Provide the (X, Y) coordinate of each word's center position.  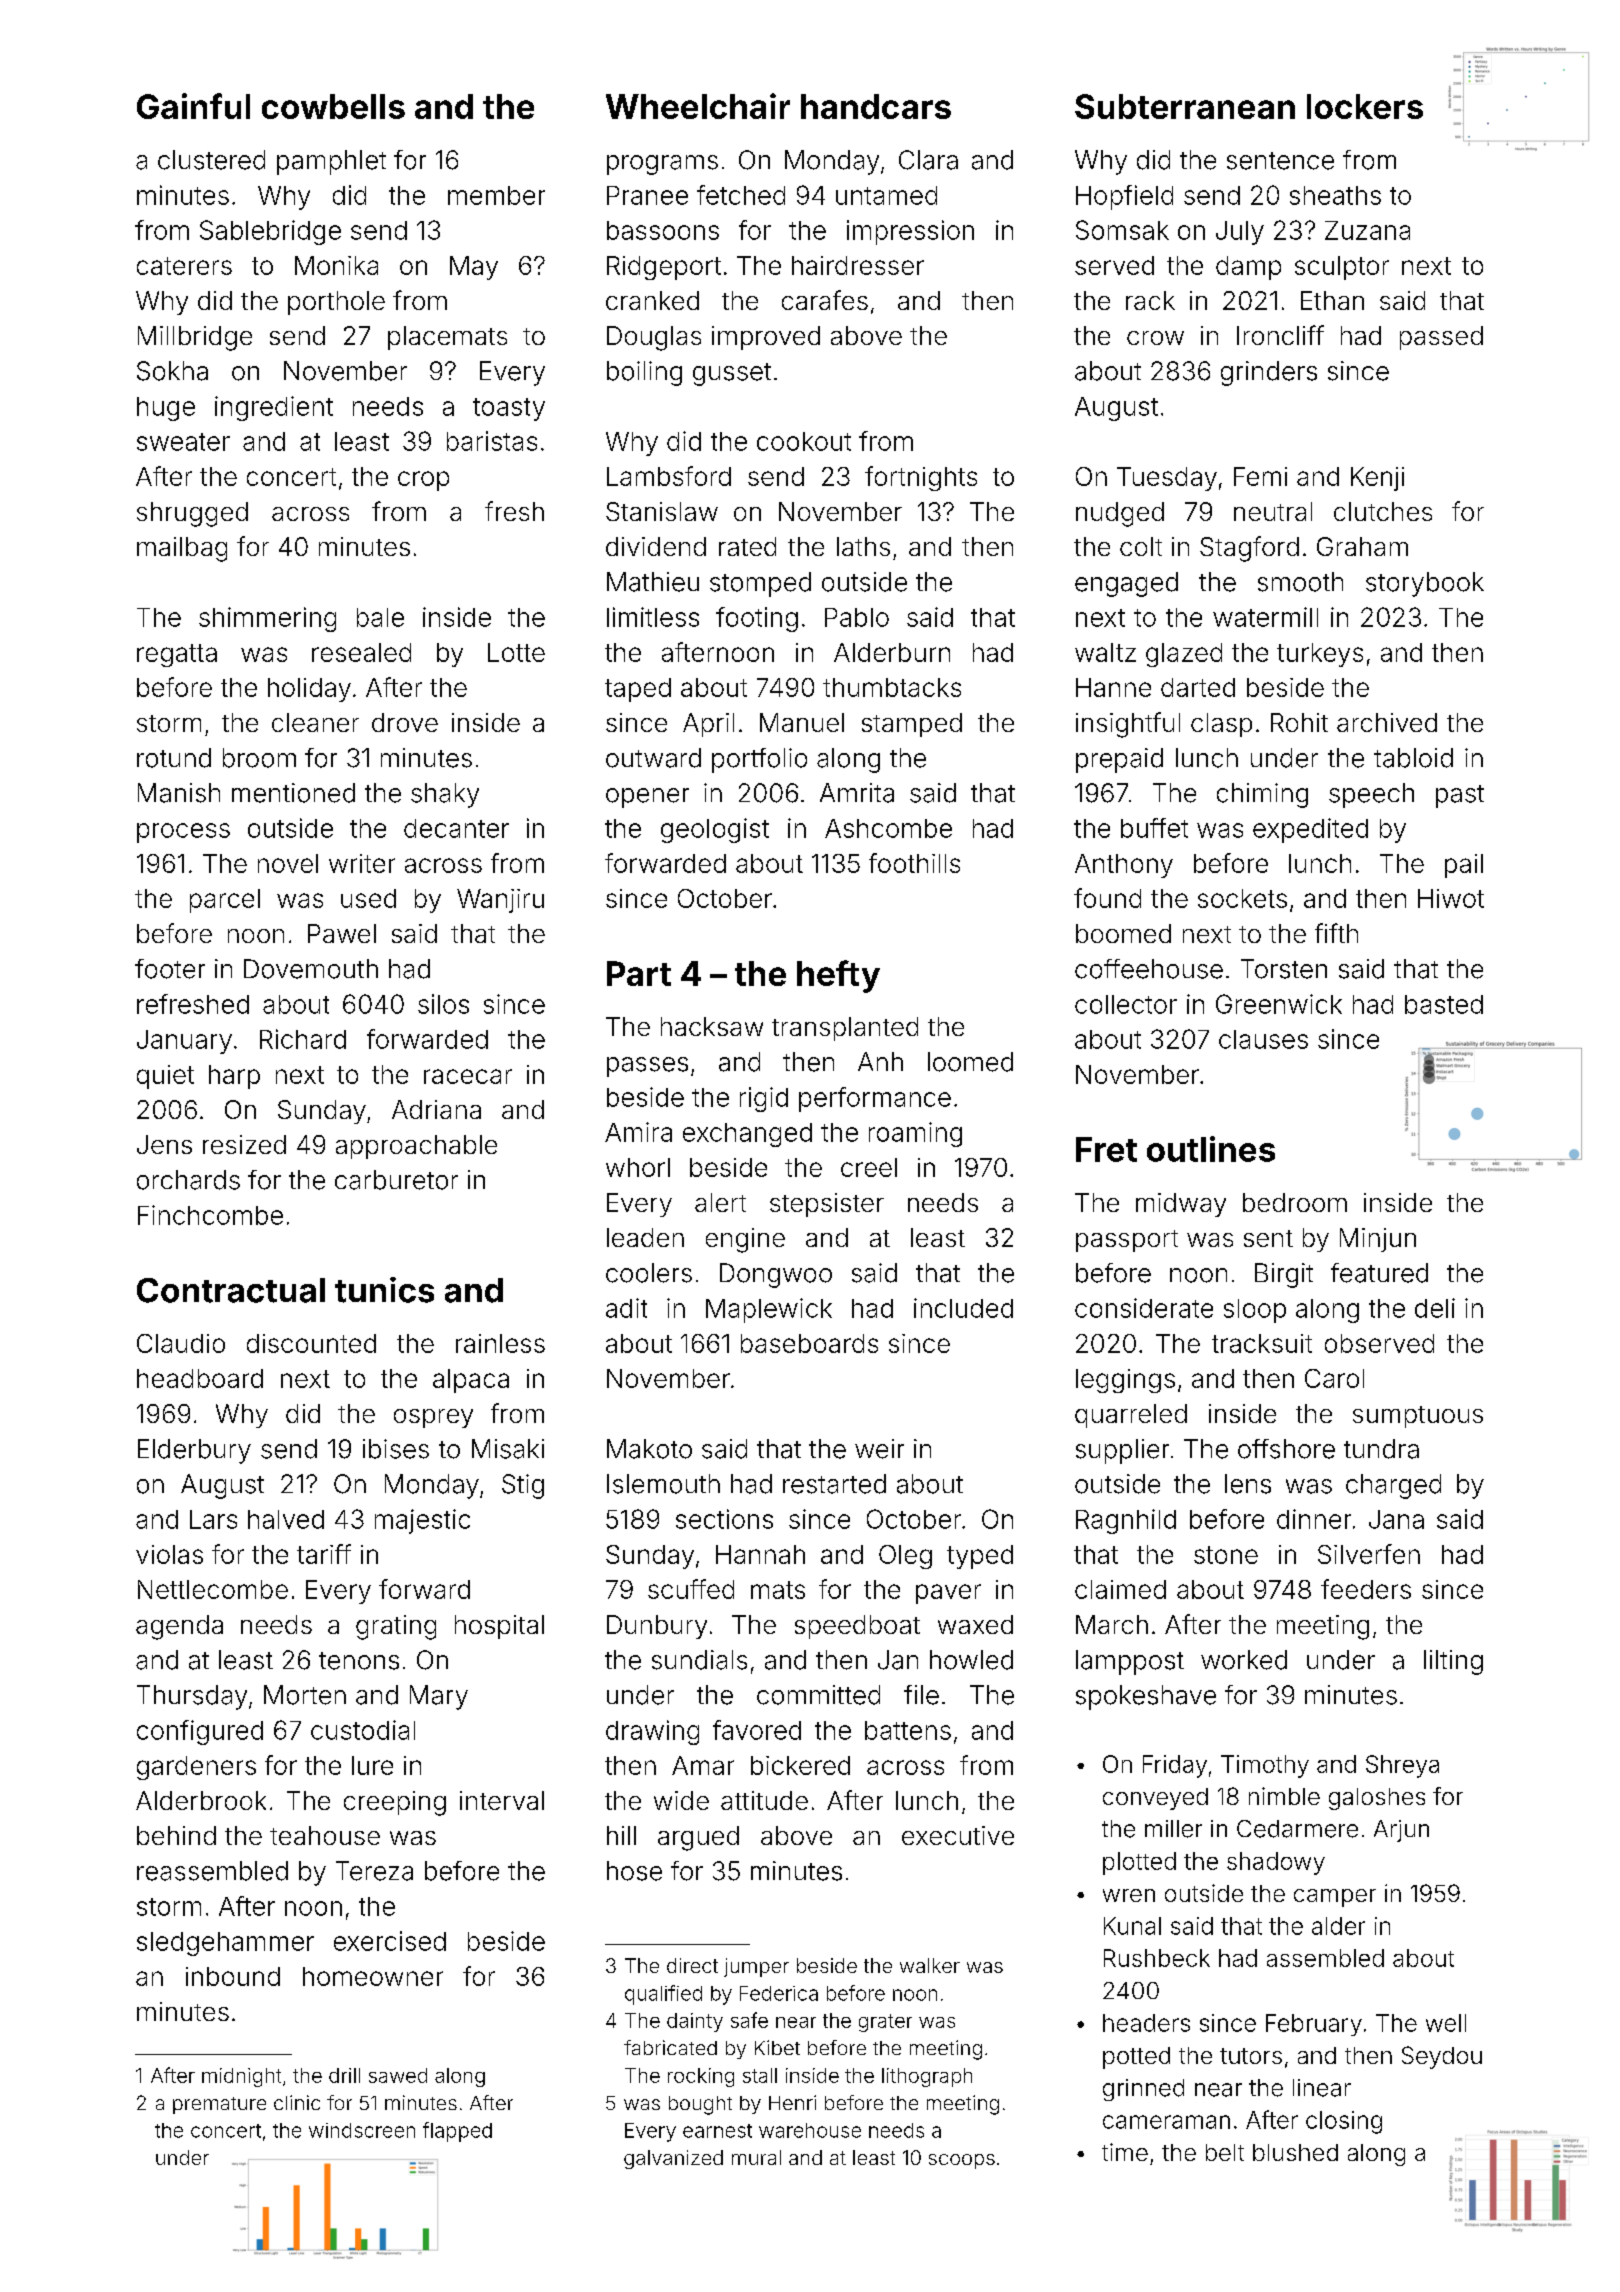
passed (1441, 338)
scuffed (691, 1589)
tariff (324, 1554)
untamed (886, 195)
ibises (396, 1449)
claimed (1120, 1589)
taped (638, 690)
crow (1155, 338)
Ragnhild (1126, 1521)
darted (1198, 687)
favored (757, 1730)
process (183, 833)
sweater (183, 442)
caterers (184, 266)
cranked (652, 300)
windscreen (362, 2130)
